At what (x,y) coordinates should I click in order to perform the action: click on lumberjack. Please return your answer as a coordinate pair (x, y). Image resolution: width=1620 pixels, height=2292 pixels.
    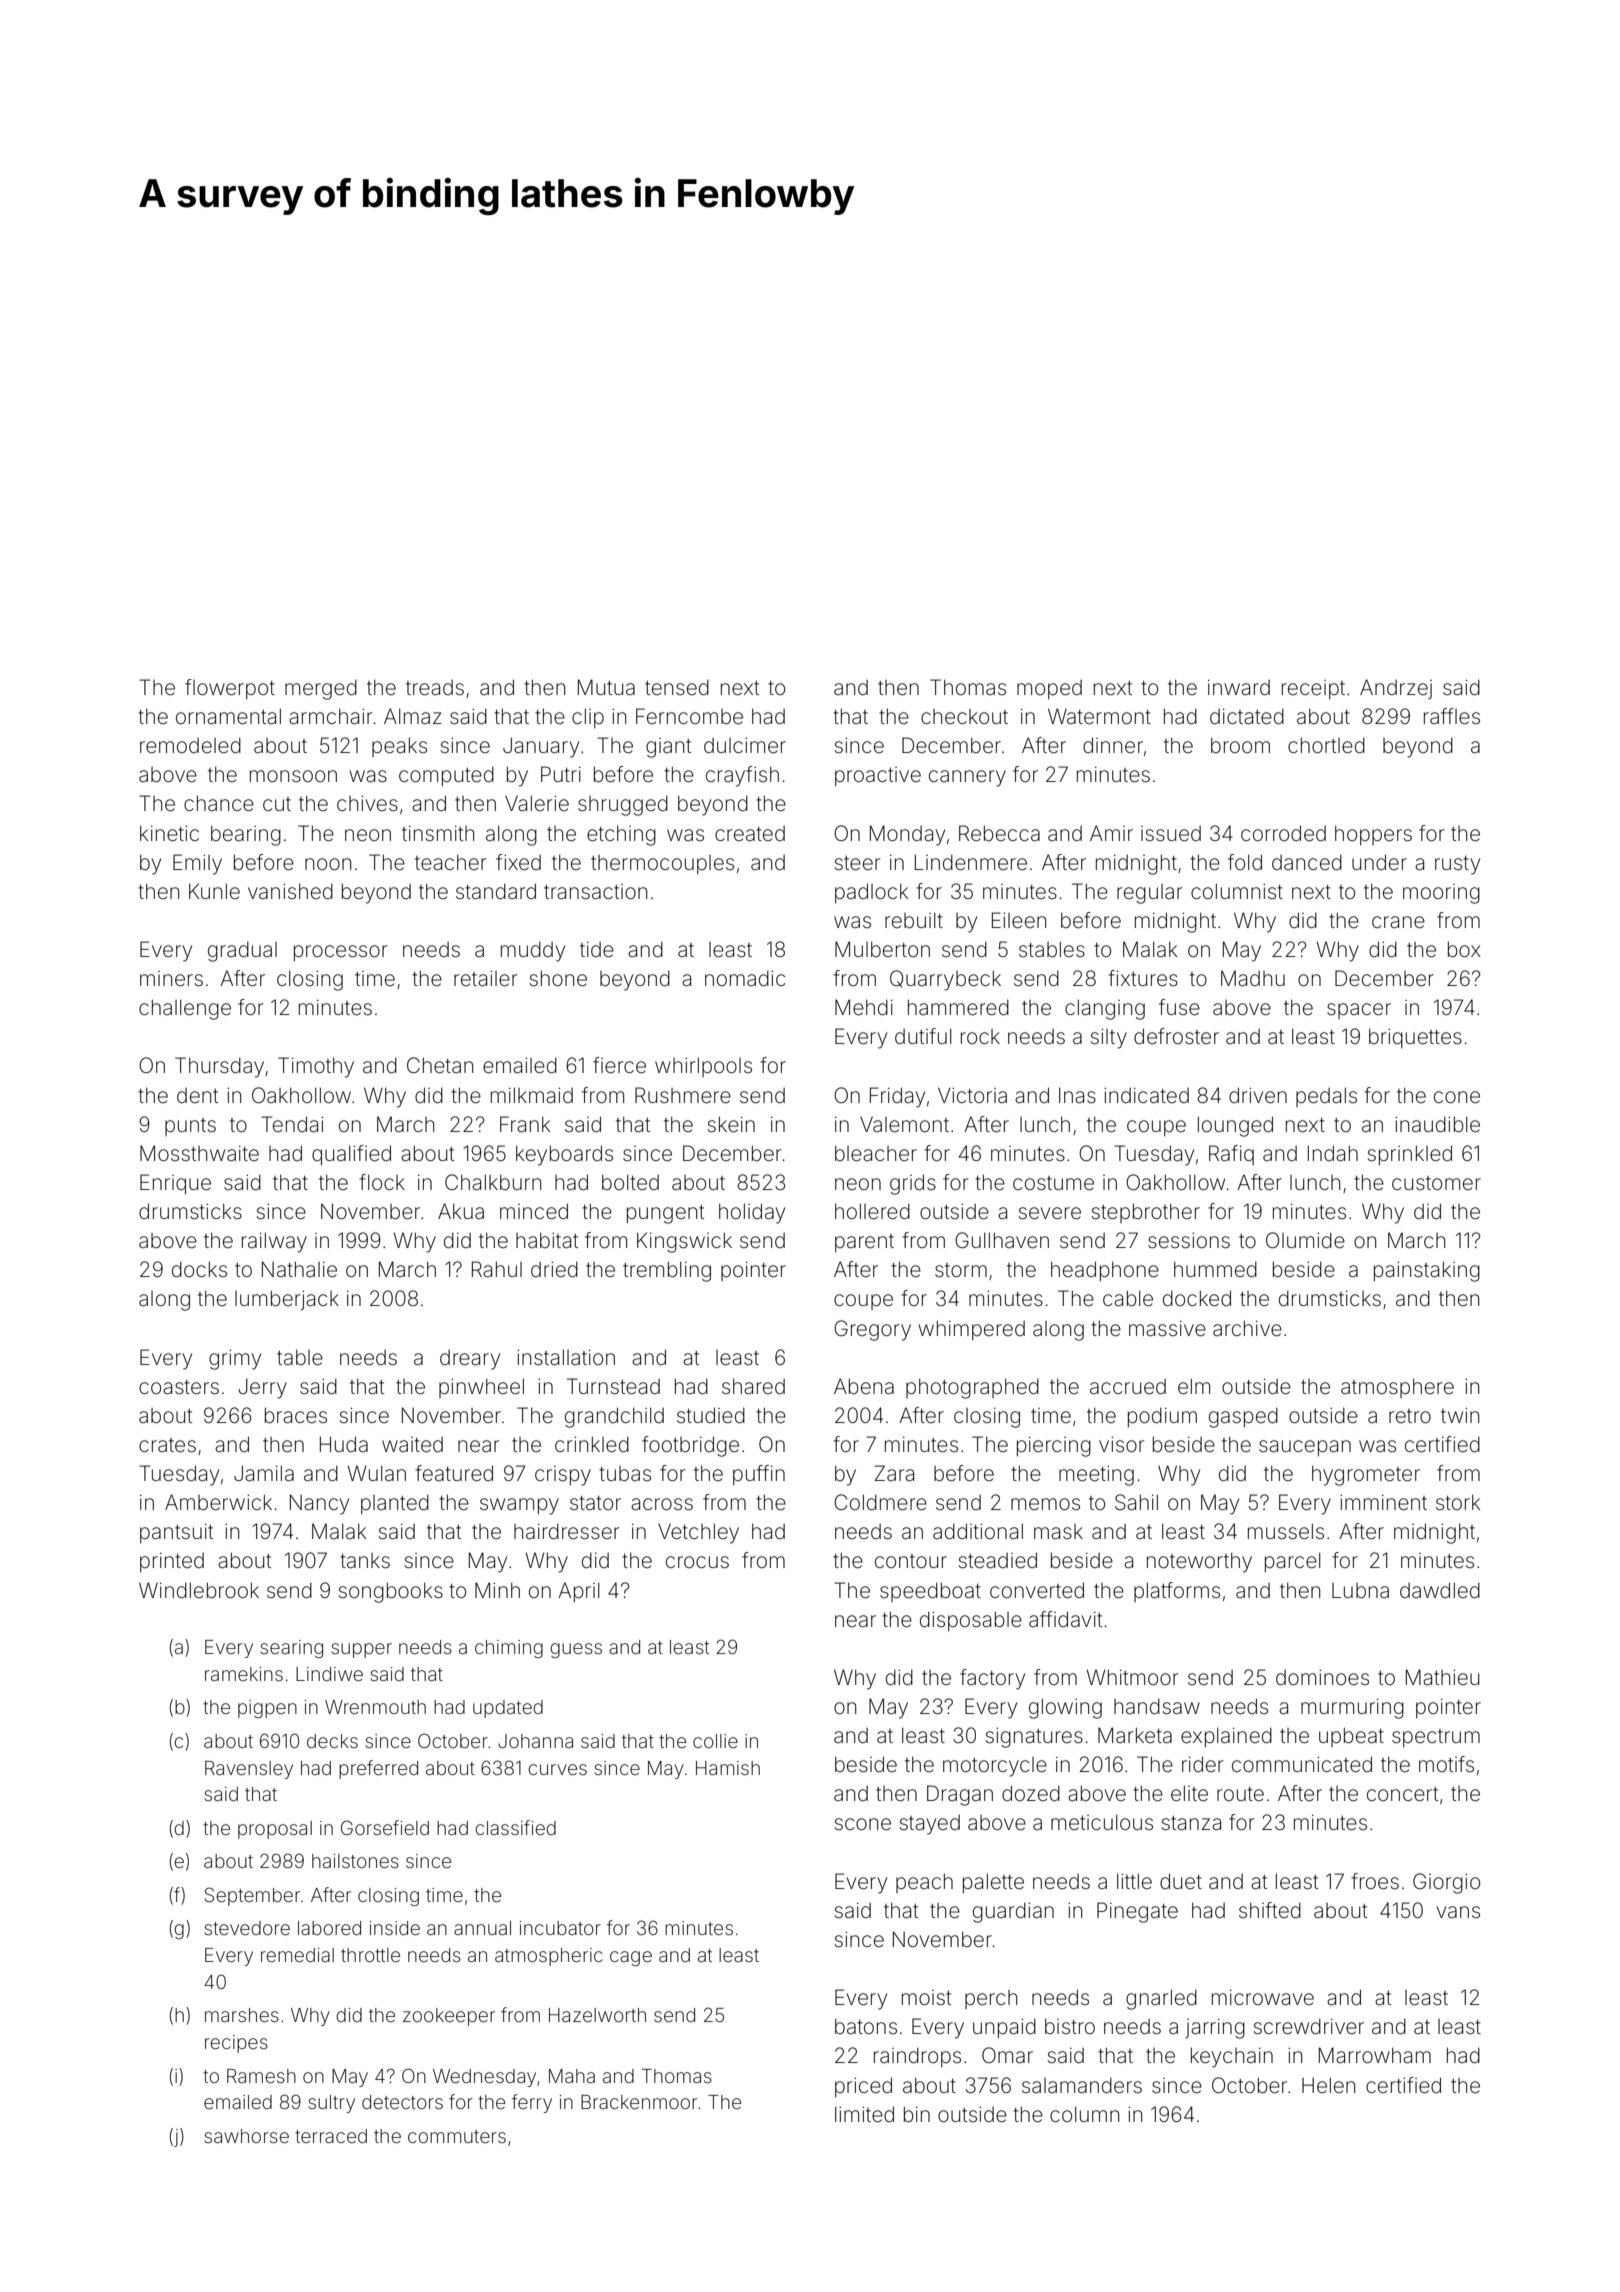
    Looking at the image, I should click on (287, 1300).
